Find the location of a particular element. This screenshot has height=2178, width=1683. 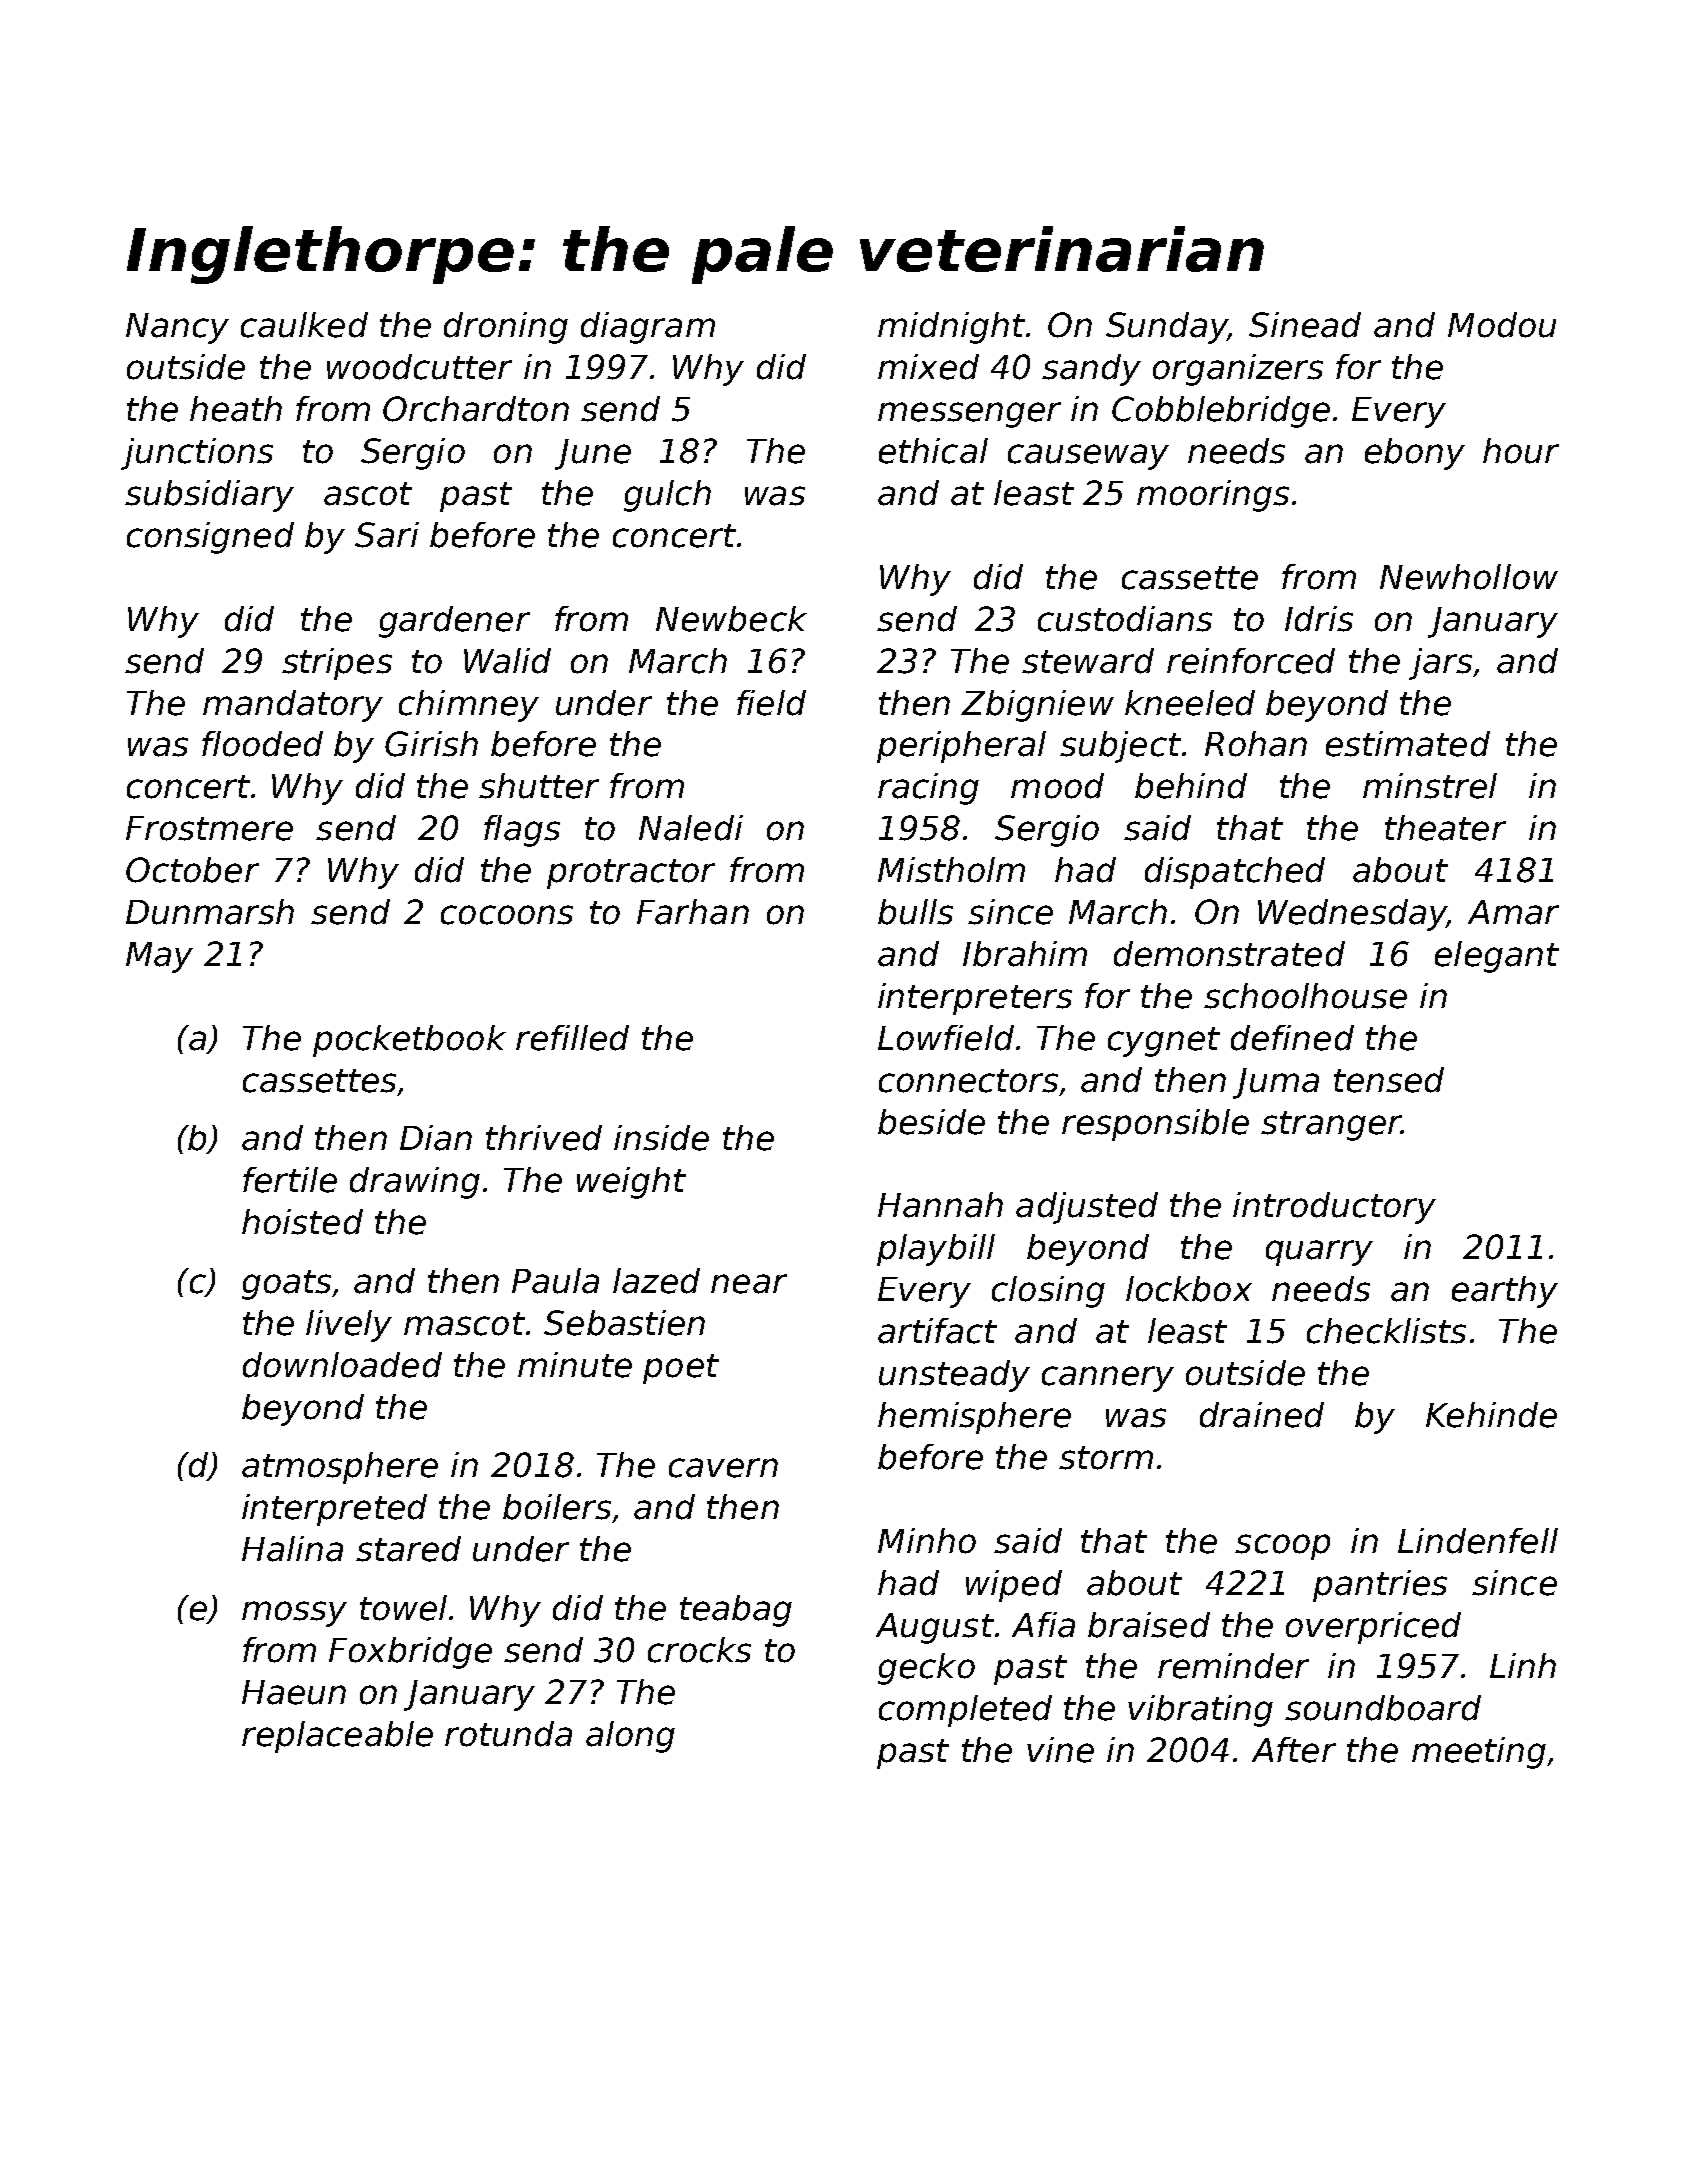

hemisphere is located at coordinates (974, 1418).
